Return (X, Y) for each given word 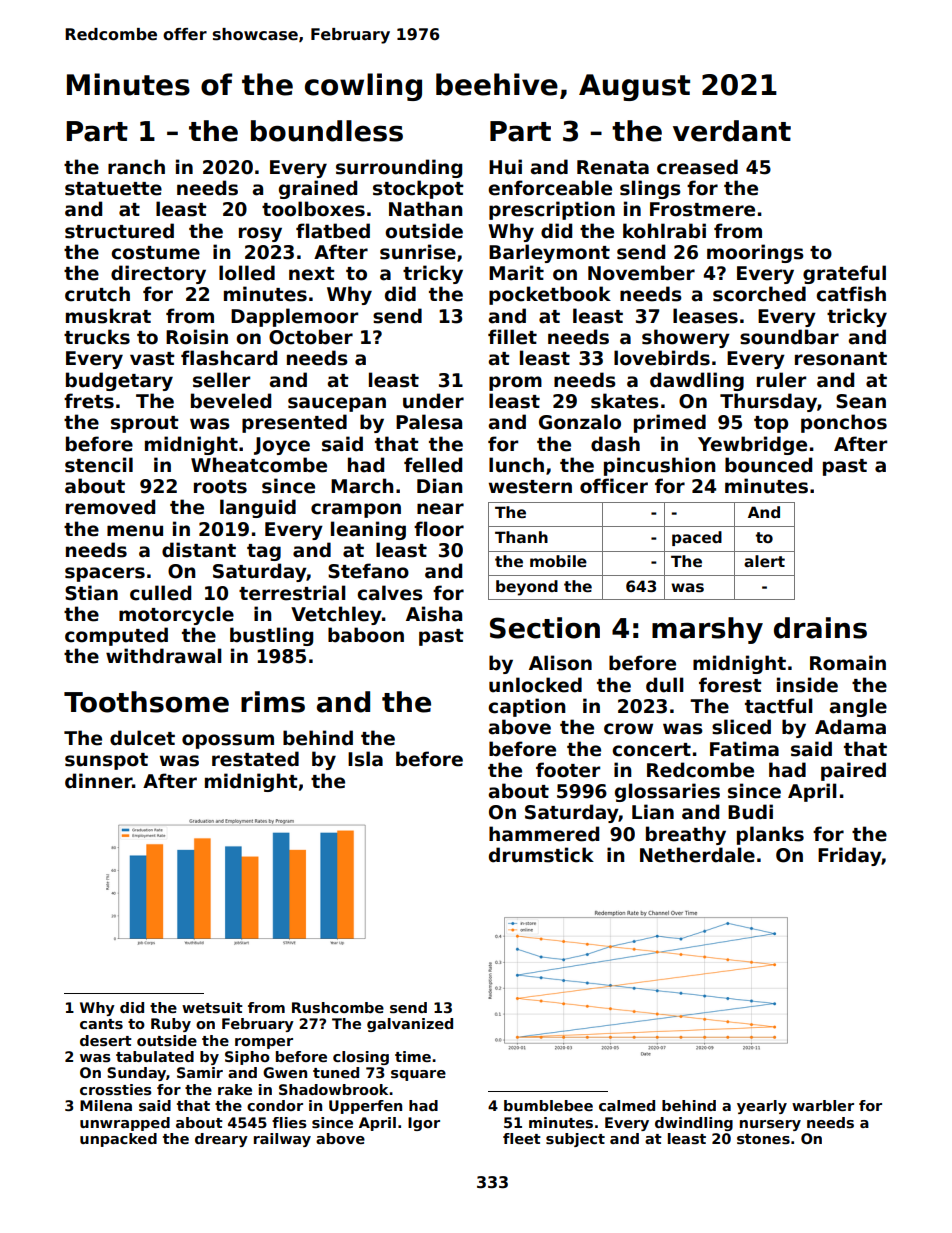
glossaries (667, 792)
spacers (105, 574)
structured (119, 231)
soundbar (789, 337)
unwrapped (125, 1124)
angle (858, 707)
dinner (98, 781)
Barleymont (549, 253)
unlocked (535, 685)
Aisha (434, 614)
